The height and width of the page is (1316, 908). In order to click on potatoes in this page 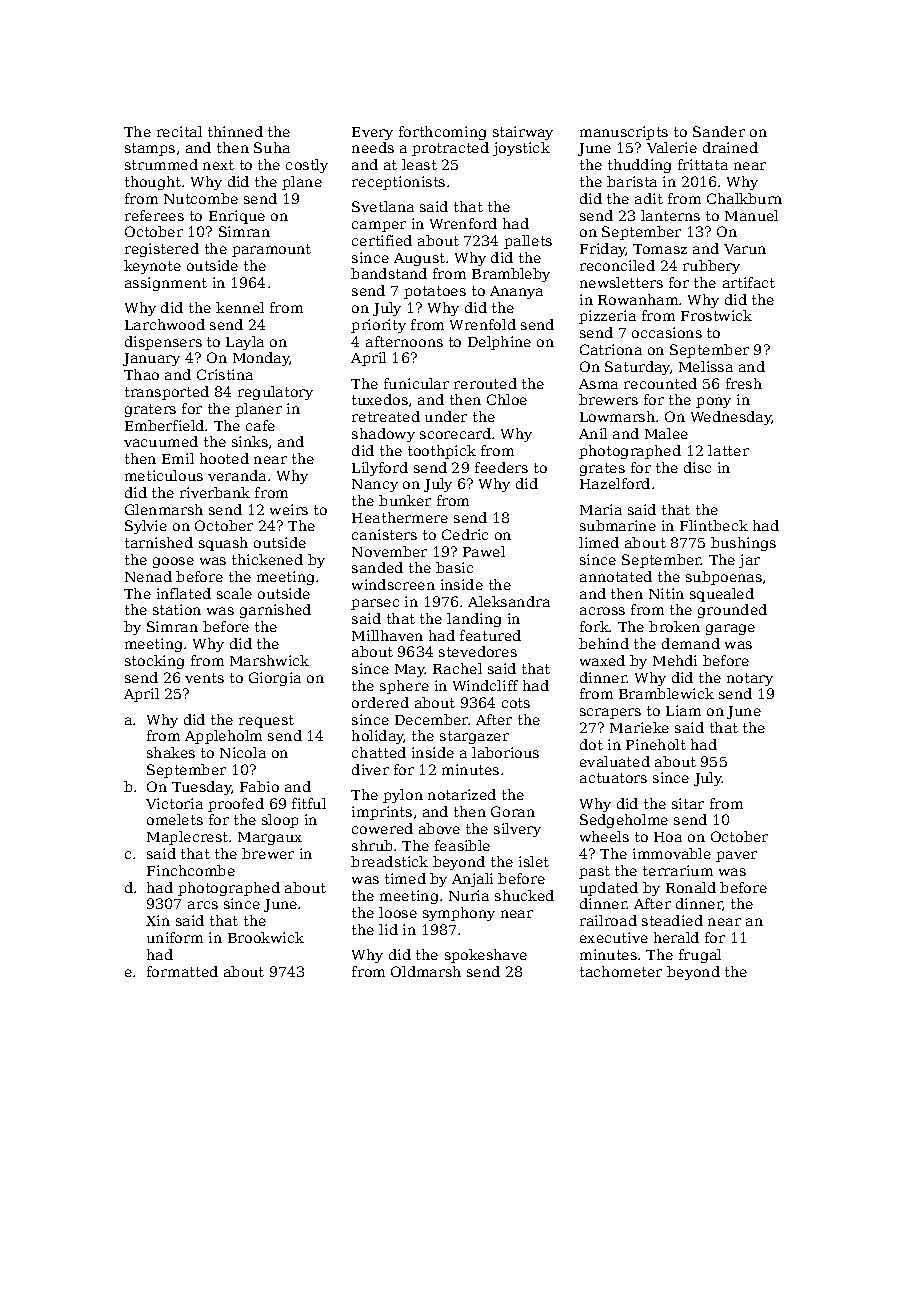, I will do `click(435, 292)`.
